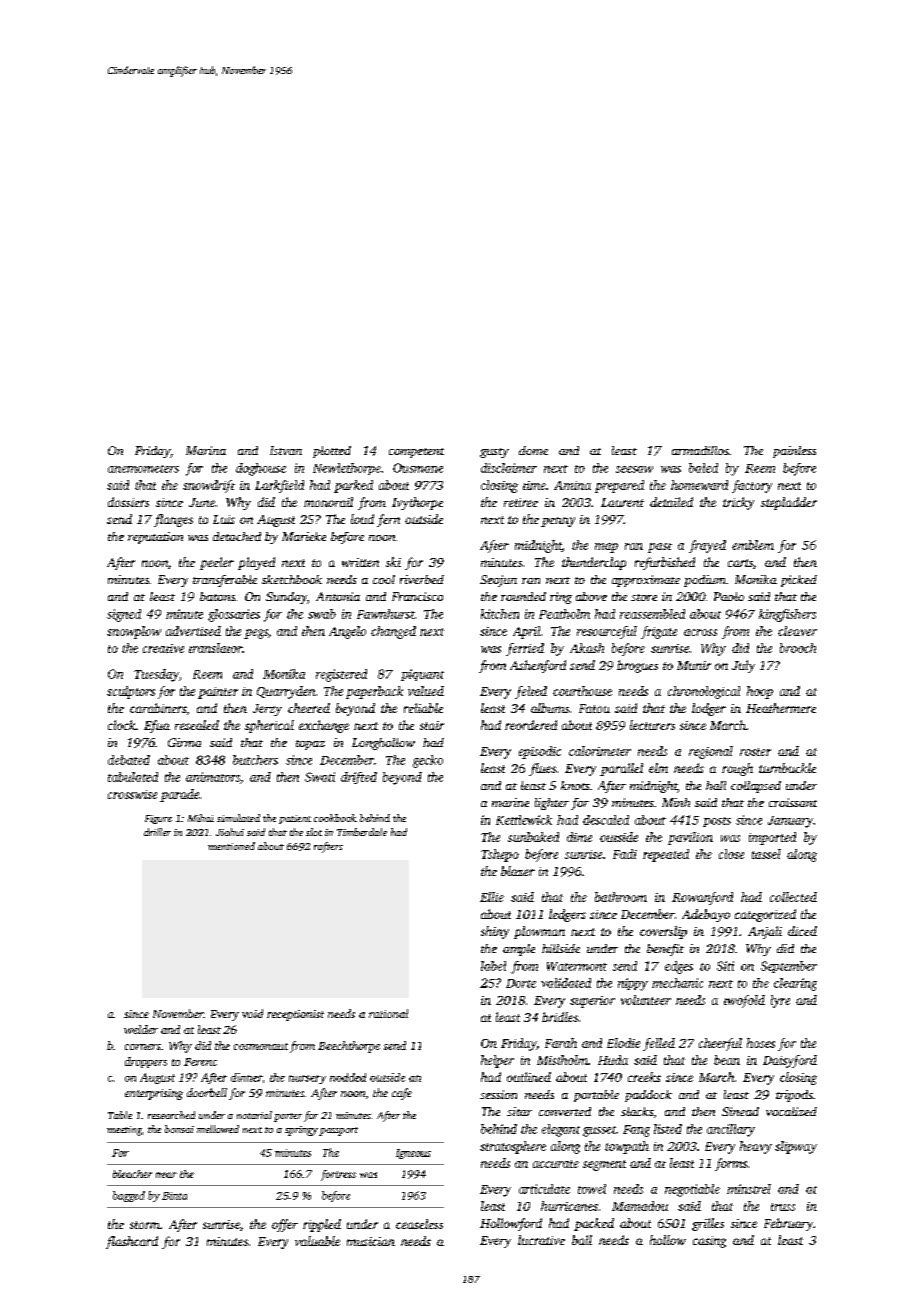 Image resolution: width=924 pixels, height=1308 pixels. Describe the element at coordinates (531, 692) in the page. I see `felted` at that location.
